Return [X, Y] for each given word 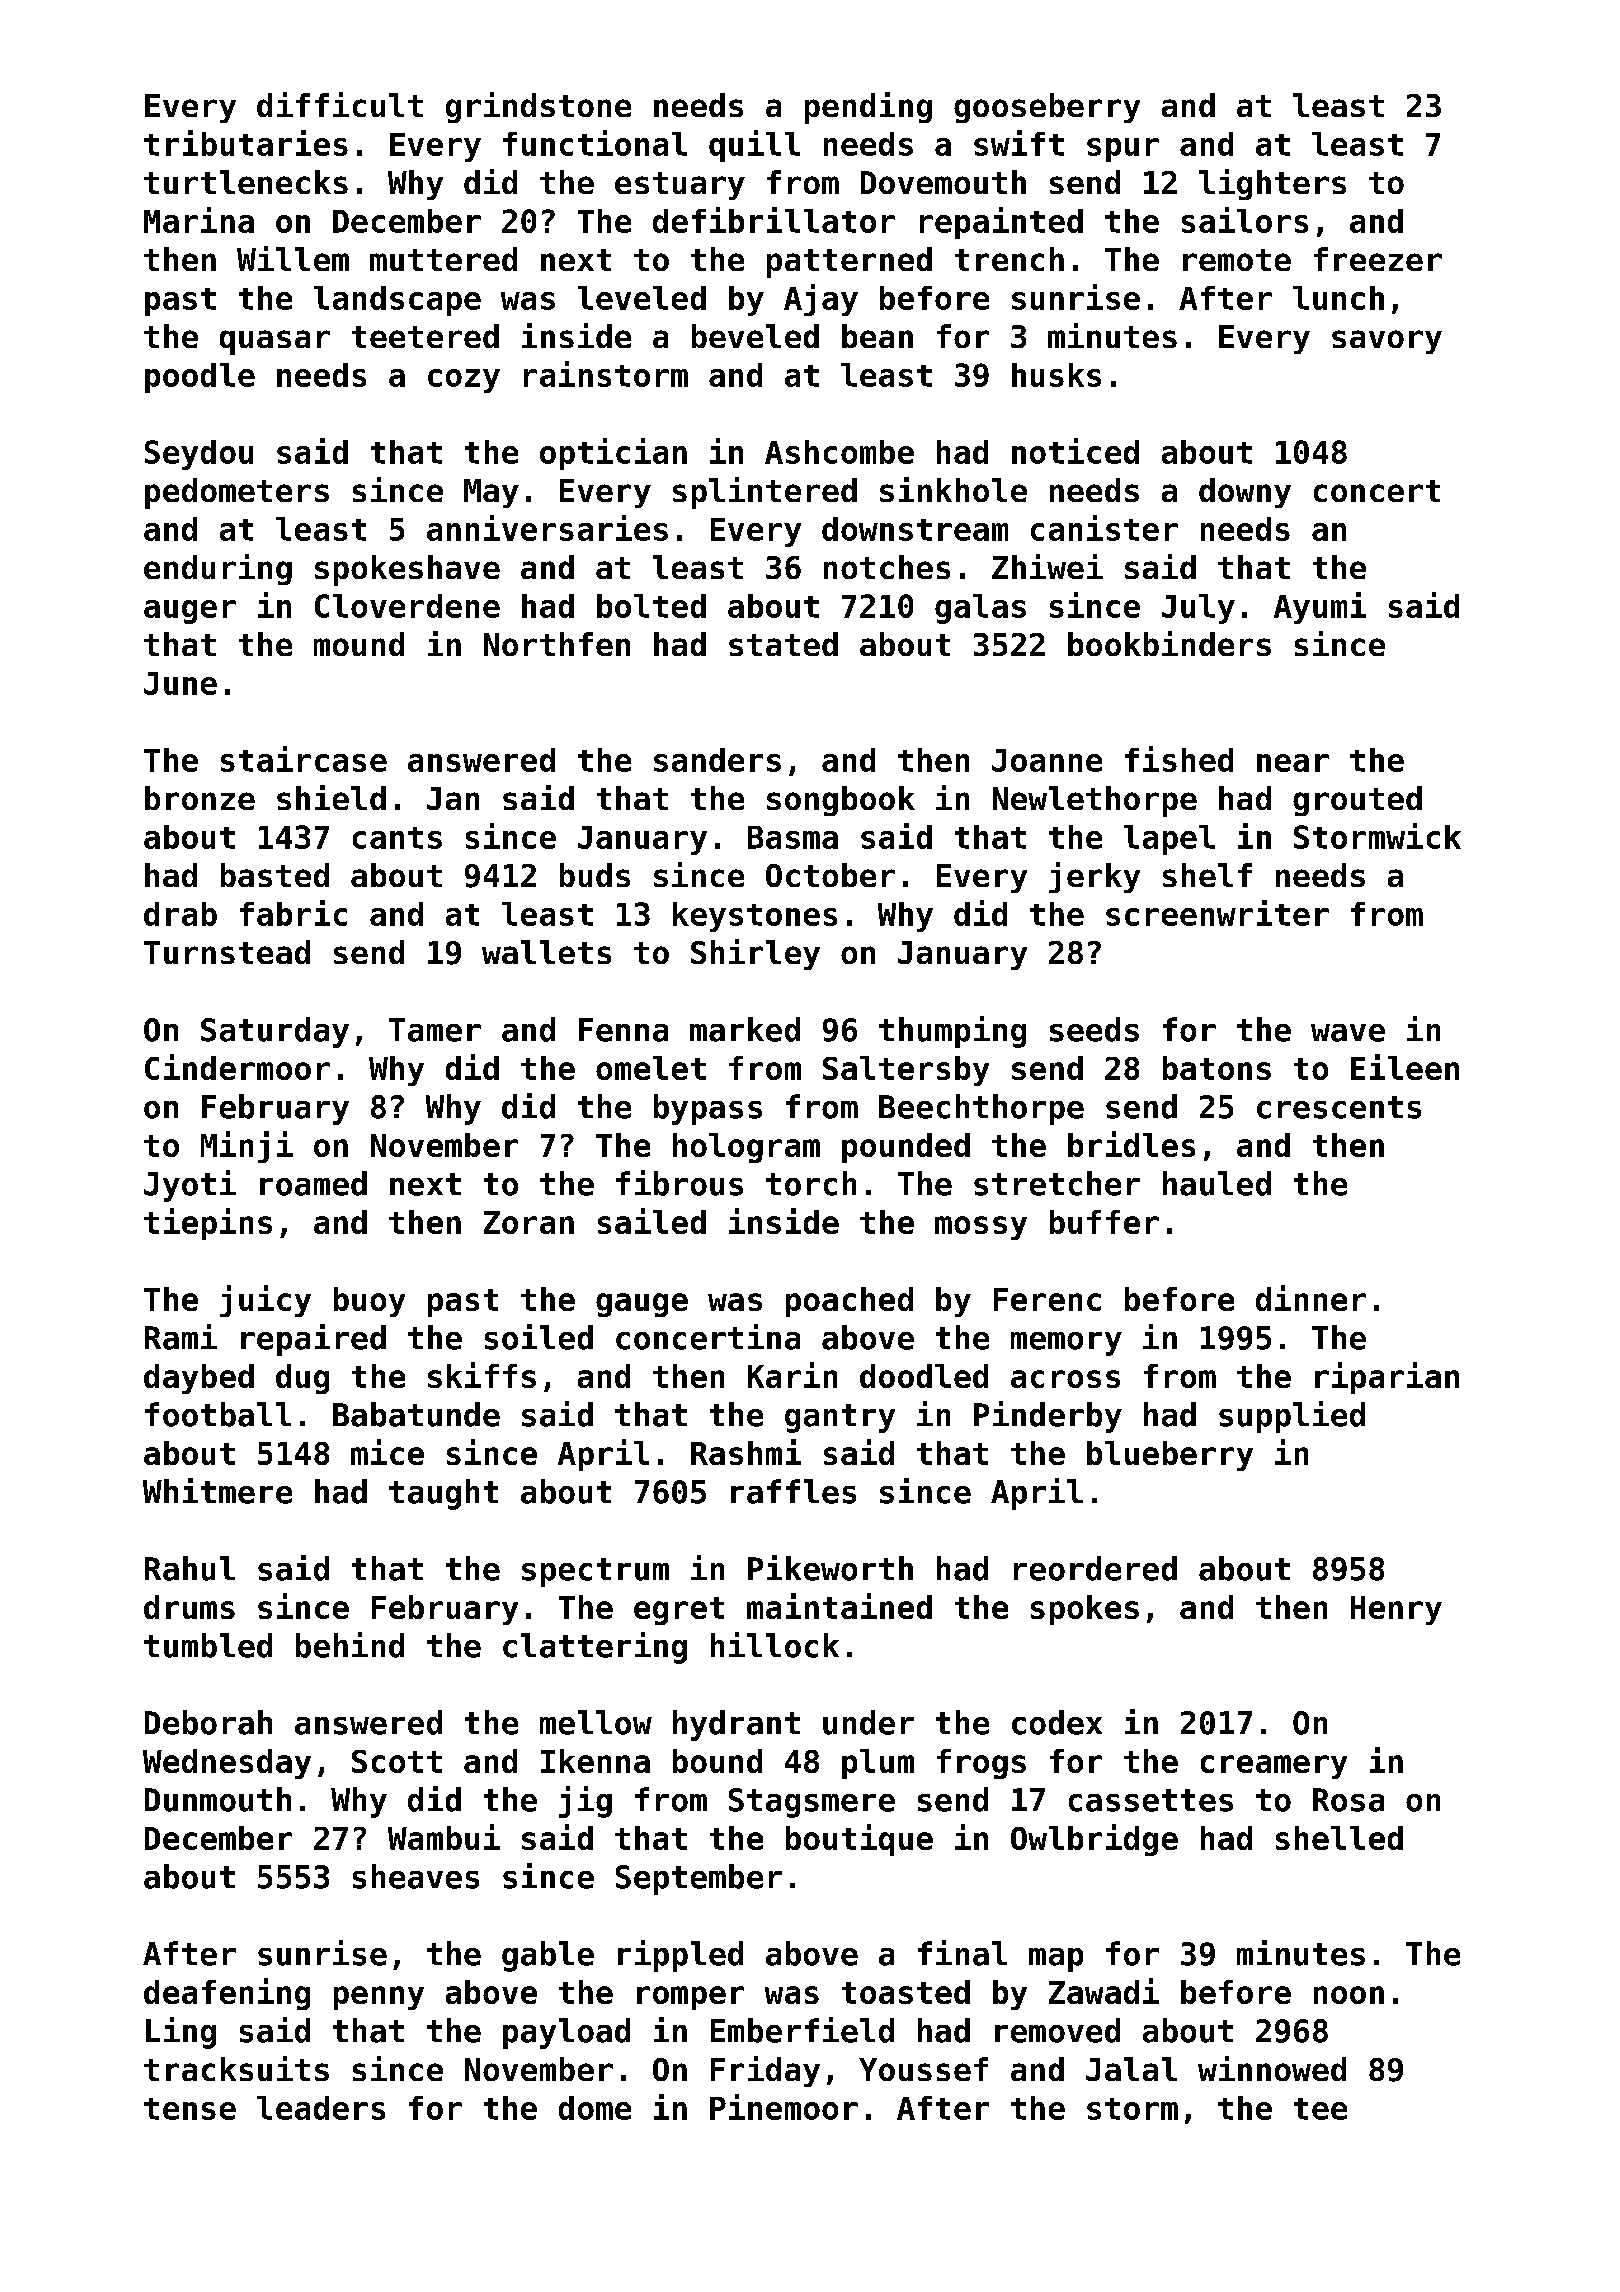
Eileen [1405, 1067]
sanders [717, 760]
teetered [425, 336]
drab [180, 914]
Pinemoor [784, 2107]
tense [190, 2109]
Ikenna [595, 1761]
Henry [1396, 1610]
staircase [304, 759]
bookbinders [1169, 643]
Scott [397, 1761]
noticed [1075, 451]
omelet [651, 1068]
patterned [849, 262]
